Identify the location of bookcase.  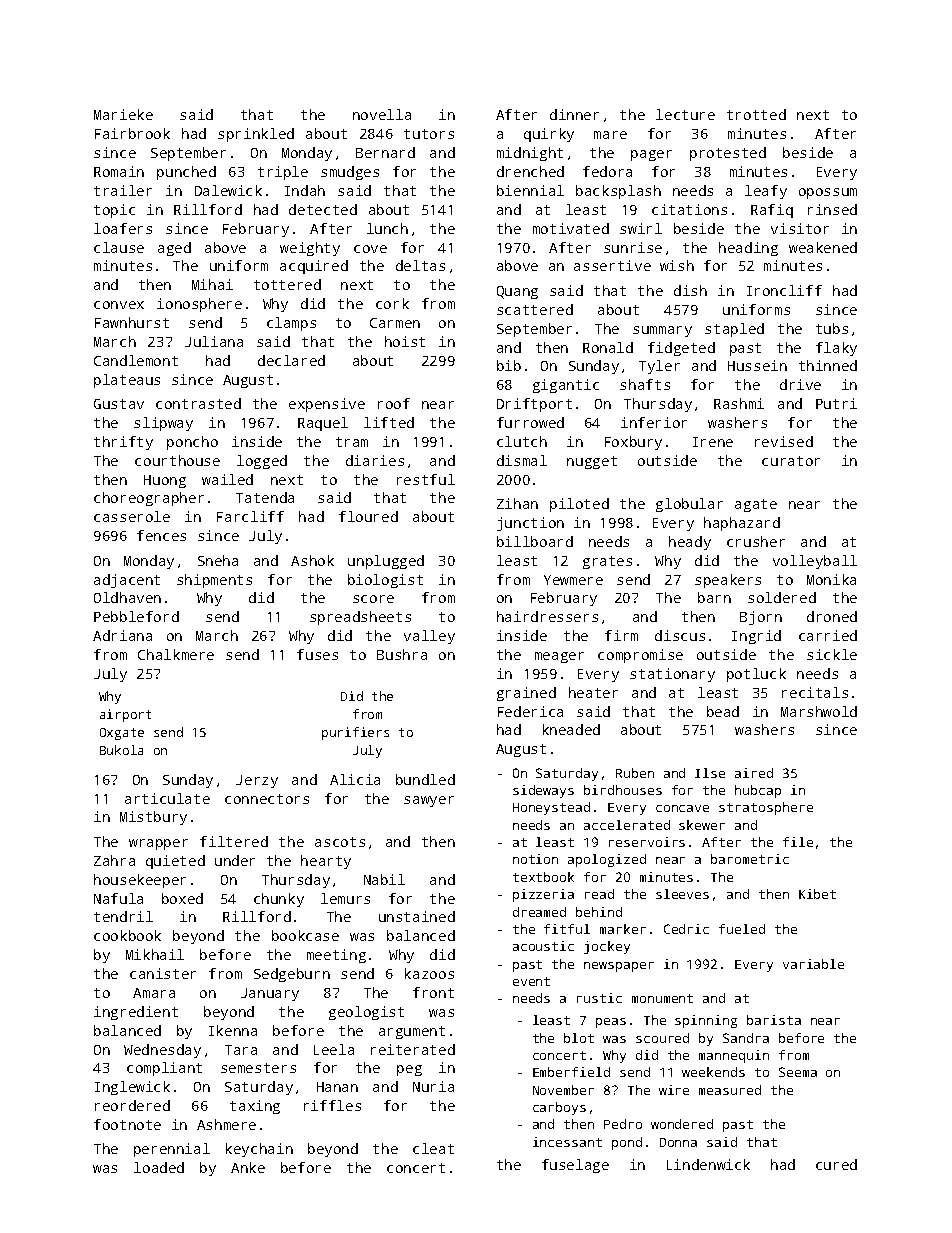
(305, 935).
